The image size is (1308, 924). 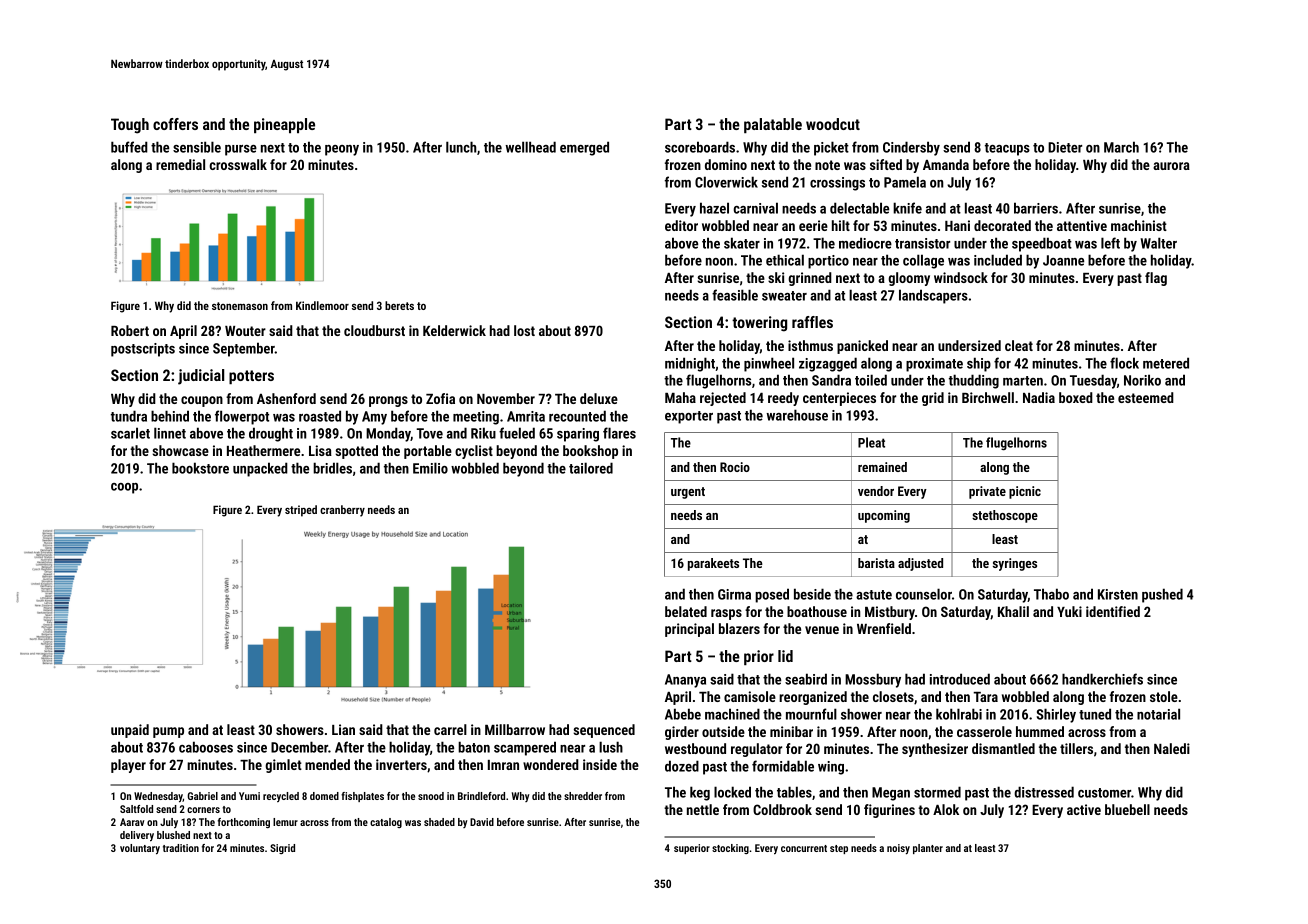 What do you see at coordinates (689, 630) in the screenshot?
I see `principal` at bounding box center [689, 630].
